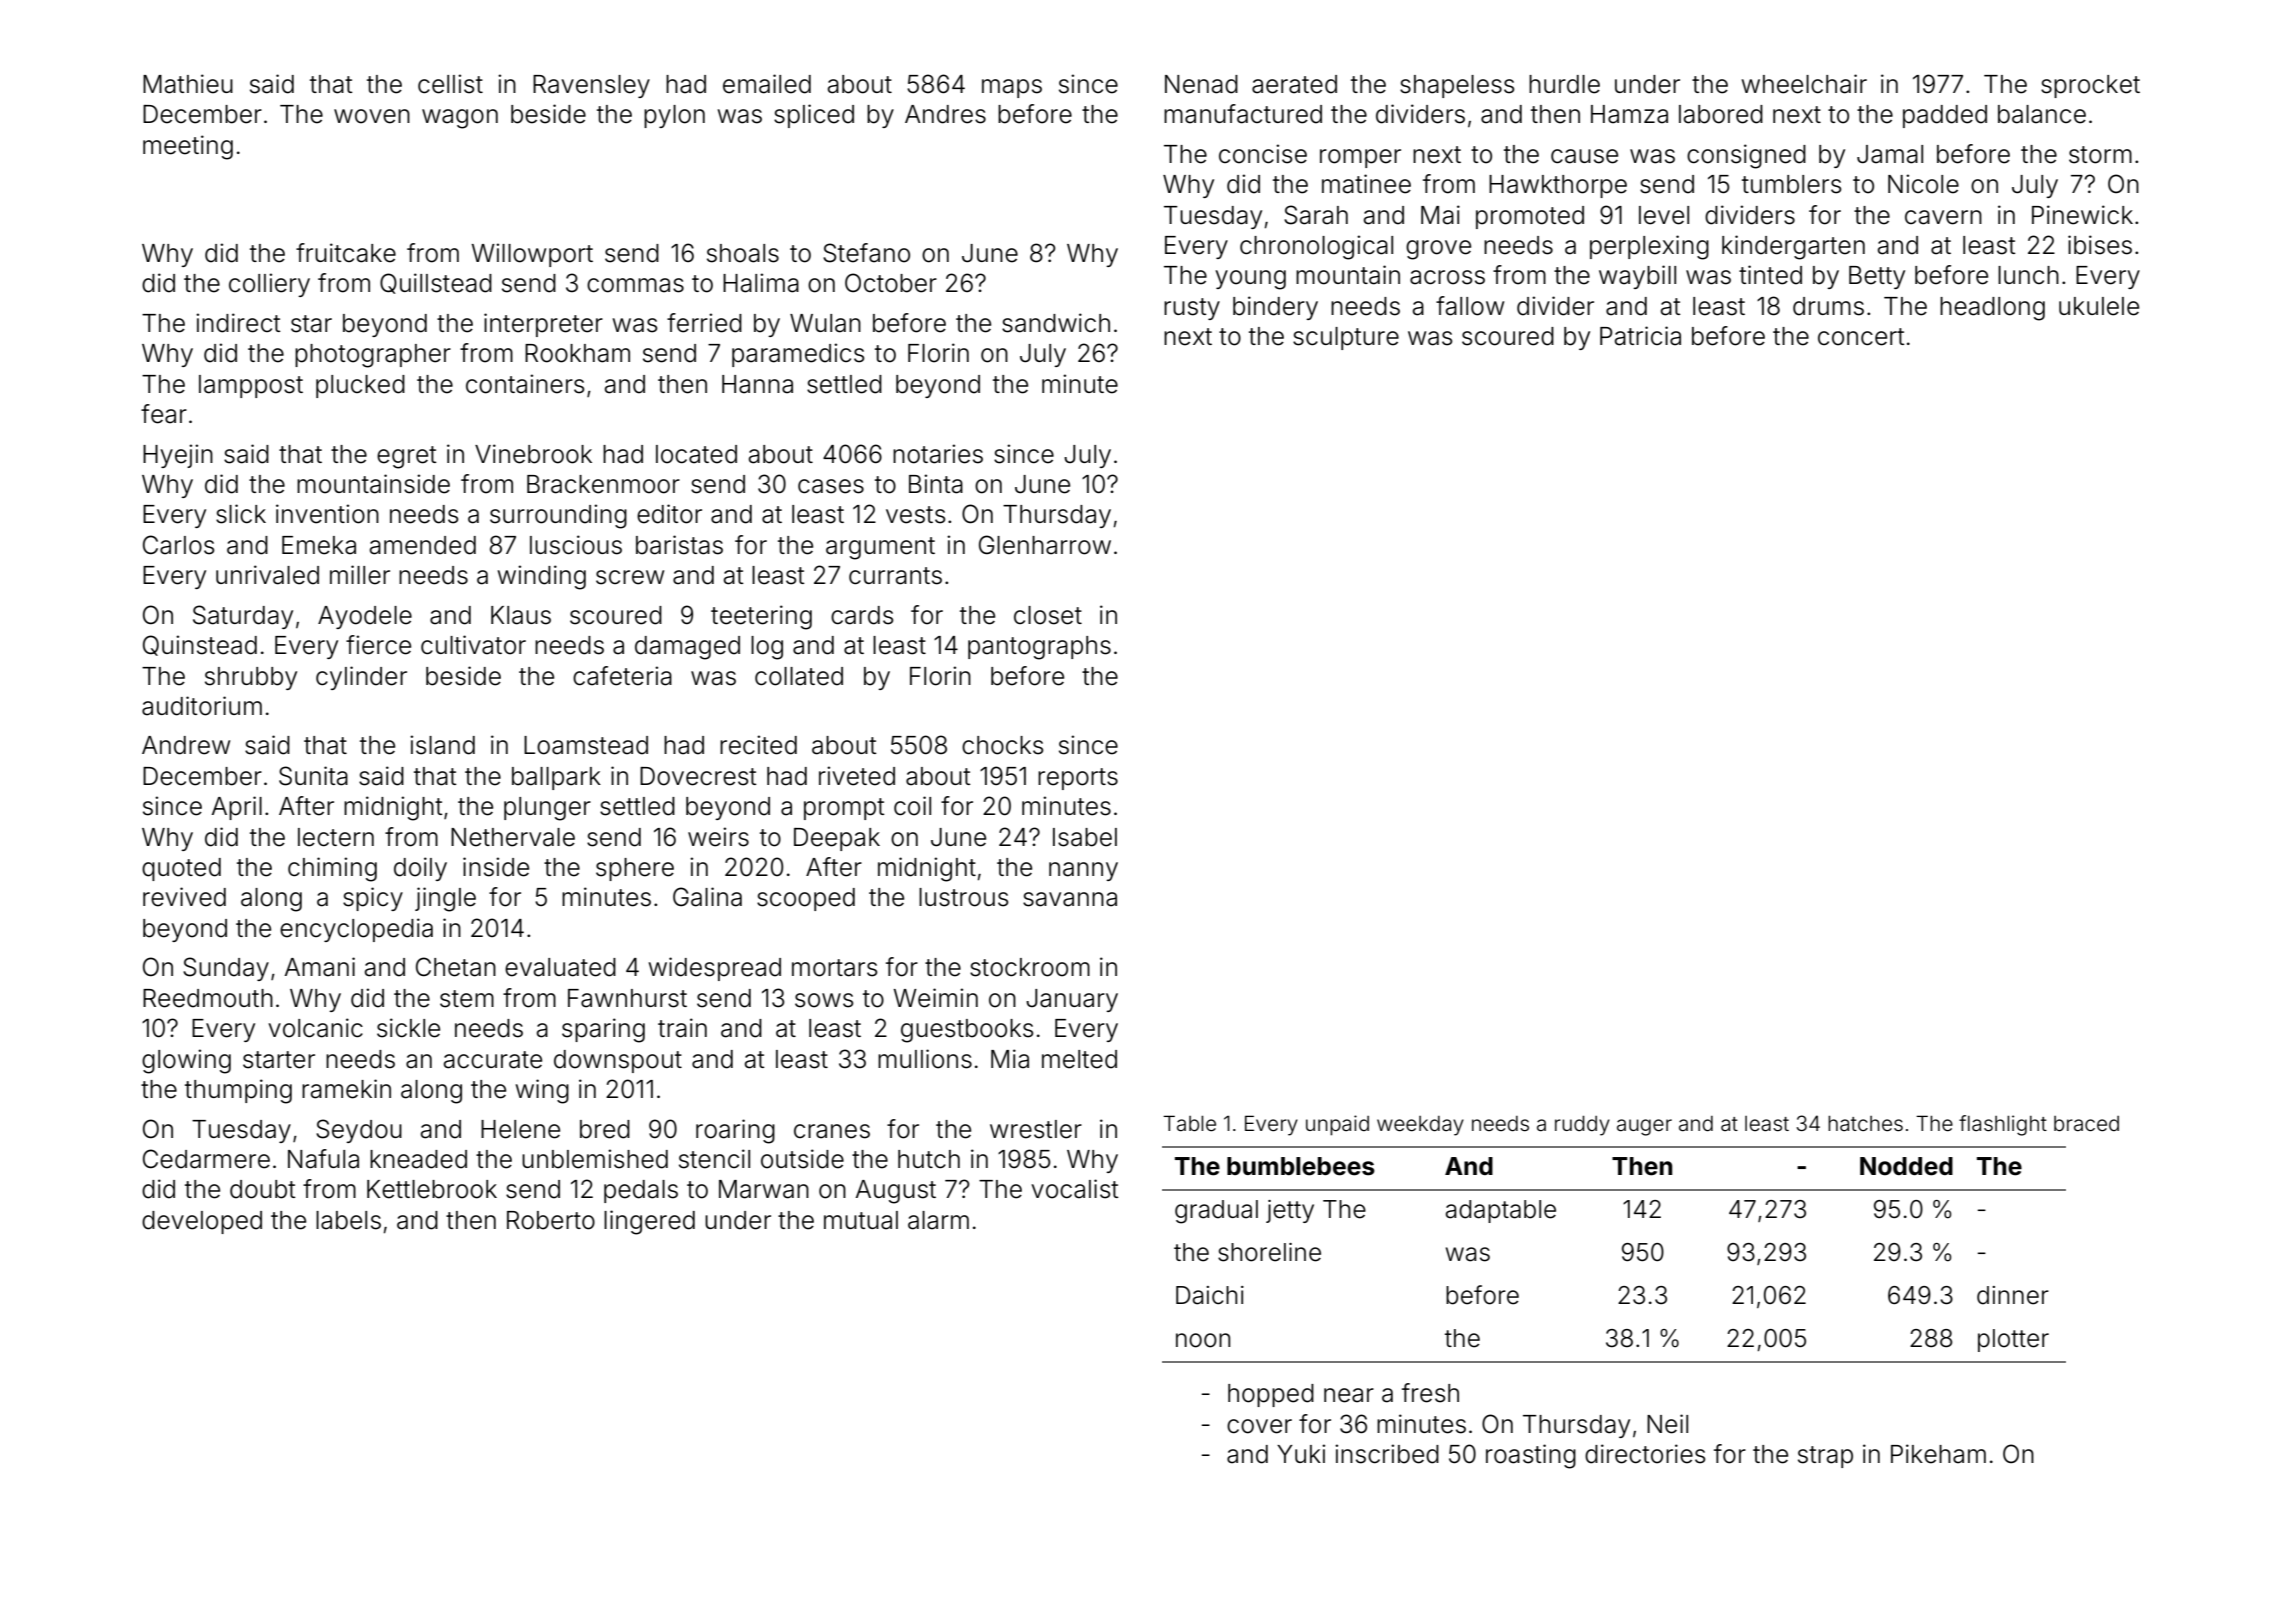 The width and height of the image is (2282, 1614). What do you see at coordinates (799, 676) in the image?
I see `collated` at bounding box center [799, 676].
